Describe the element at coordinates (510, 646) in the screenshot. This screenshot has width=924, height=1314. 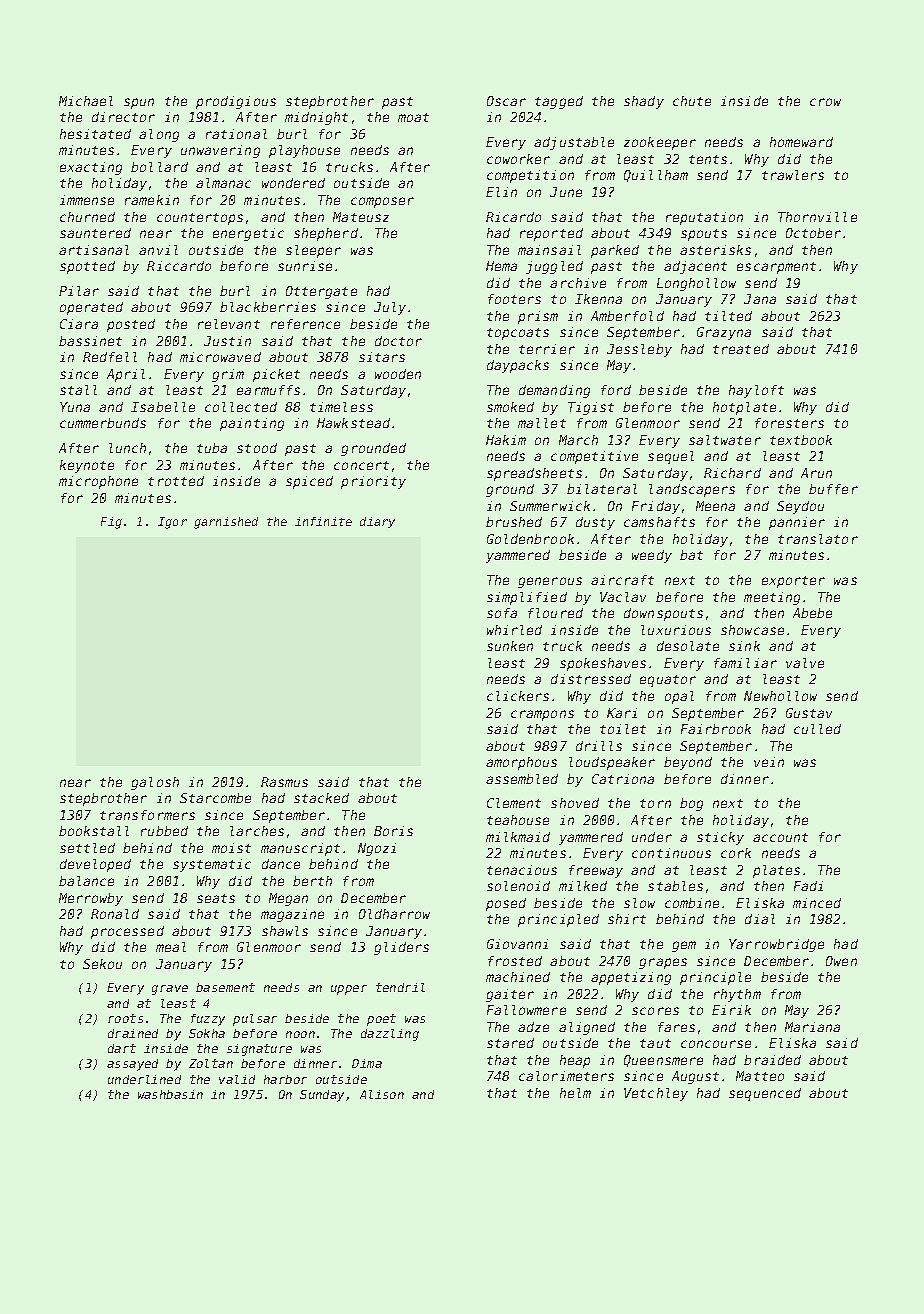
I see `sunken` at that location.
